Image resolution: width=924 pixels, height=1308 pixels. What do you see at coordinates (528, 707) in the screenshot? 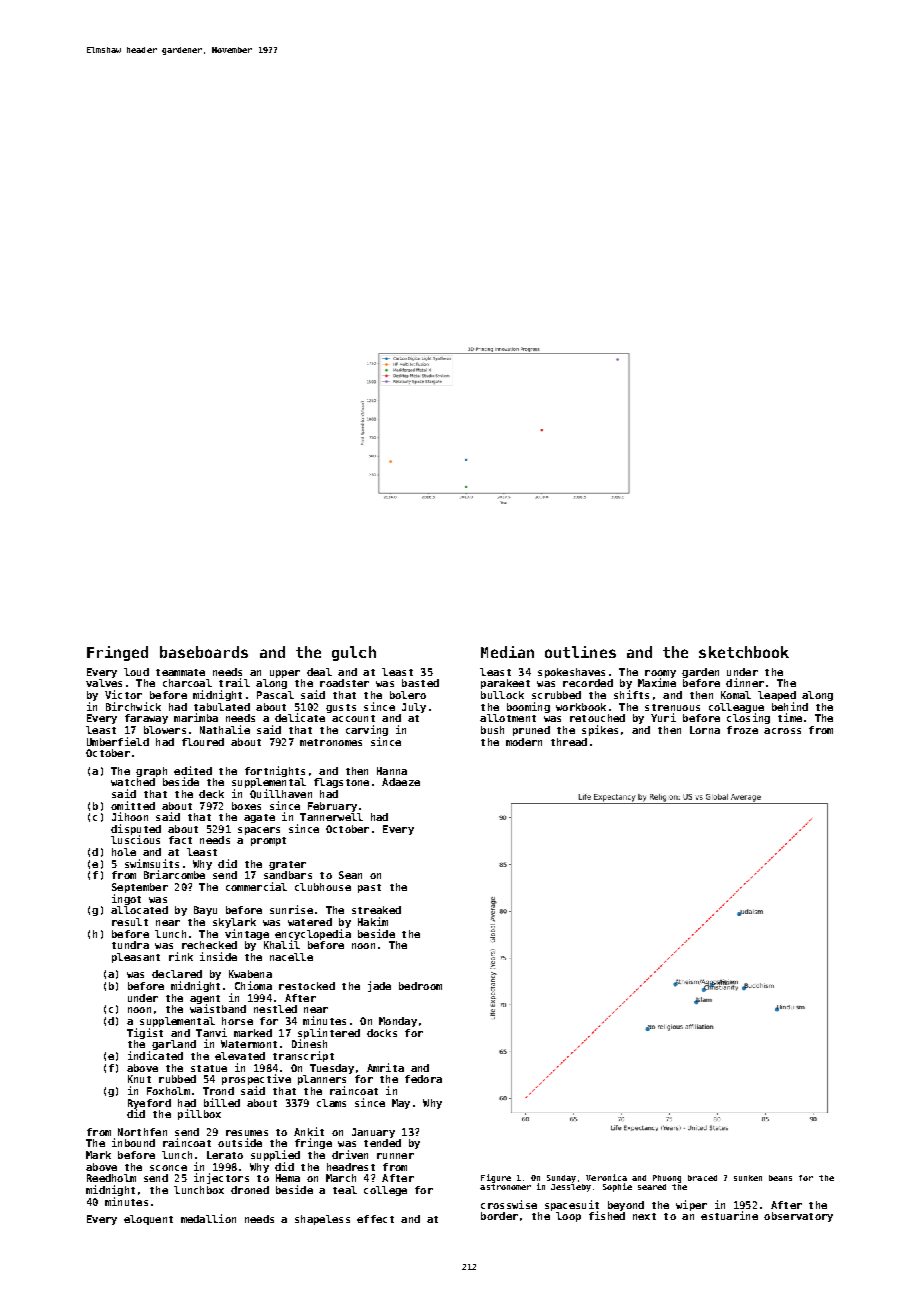
I see `booming` at bounding box center [528, 707].
